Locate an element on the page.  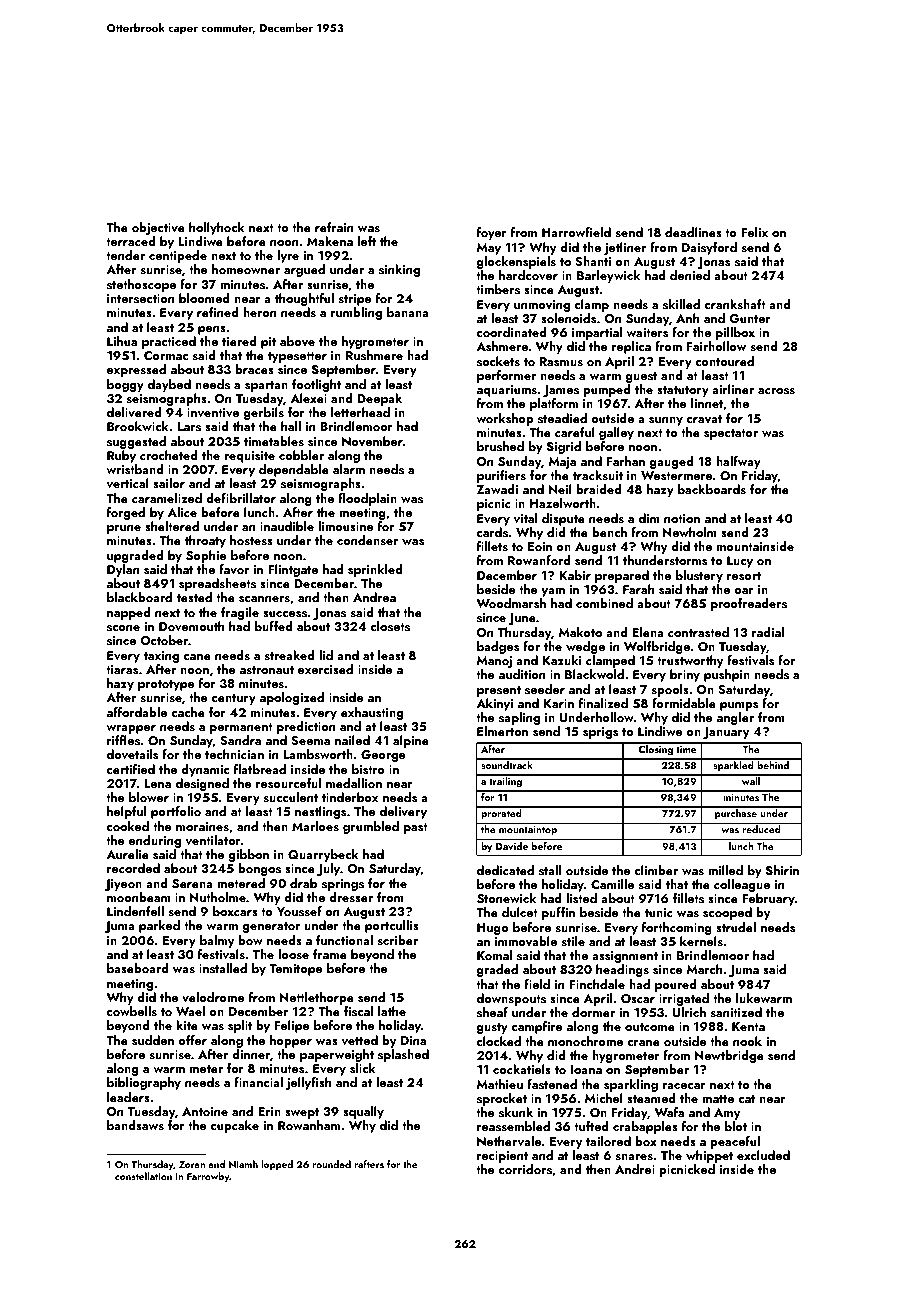
halfway is located at coordinates (738, 462).
